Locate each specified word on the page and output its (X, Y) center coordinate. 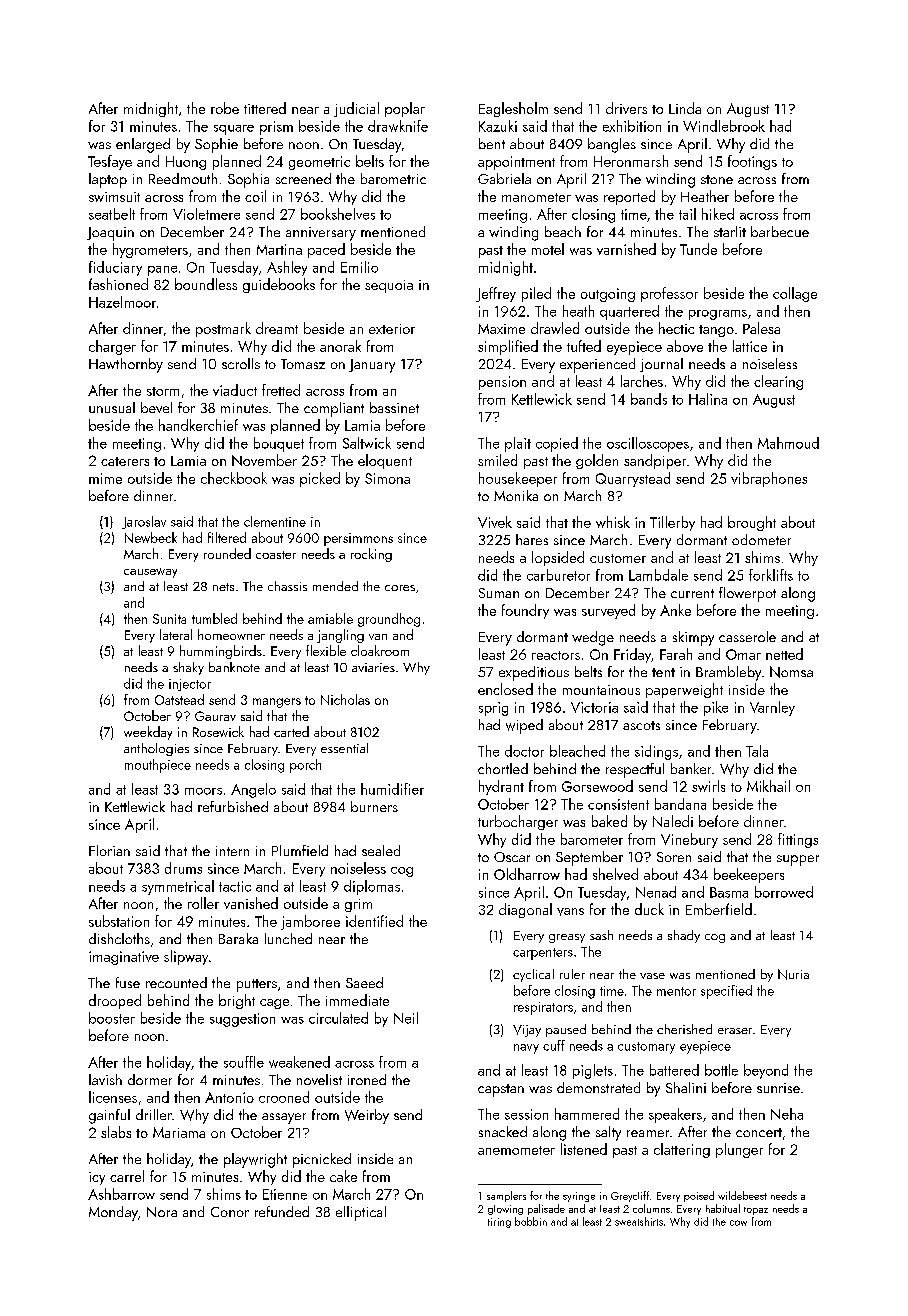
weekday (148, 733)
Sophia (248, 180)
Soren (674, 857)
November (264, 460)
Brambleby (728, 673)
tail (687, 214)
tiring (499, 1223)
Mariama (179, 1132)
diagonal (525, 910)
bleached (577, 751)
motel (548, 249)
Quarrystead (633, 479)
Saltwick (367, 443)
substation (119, 921)
